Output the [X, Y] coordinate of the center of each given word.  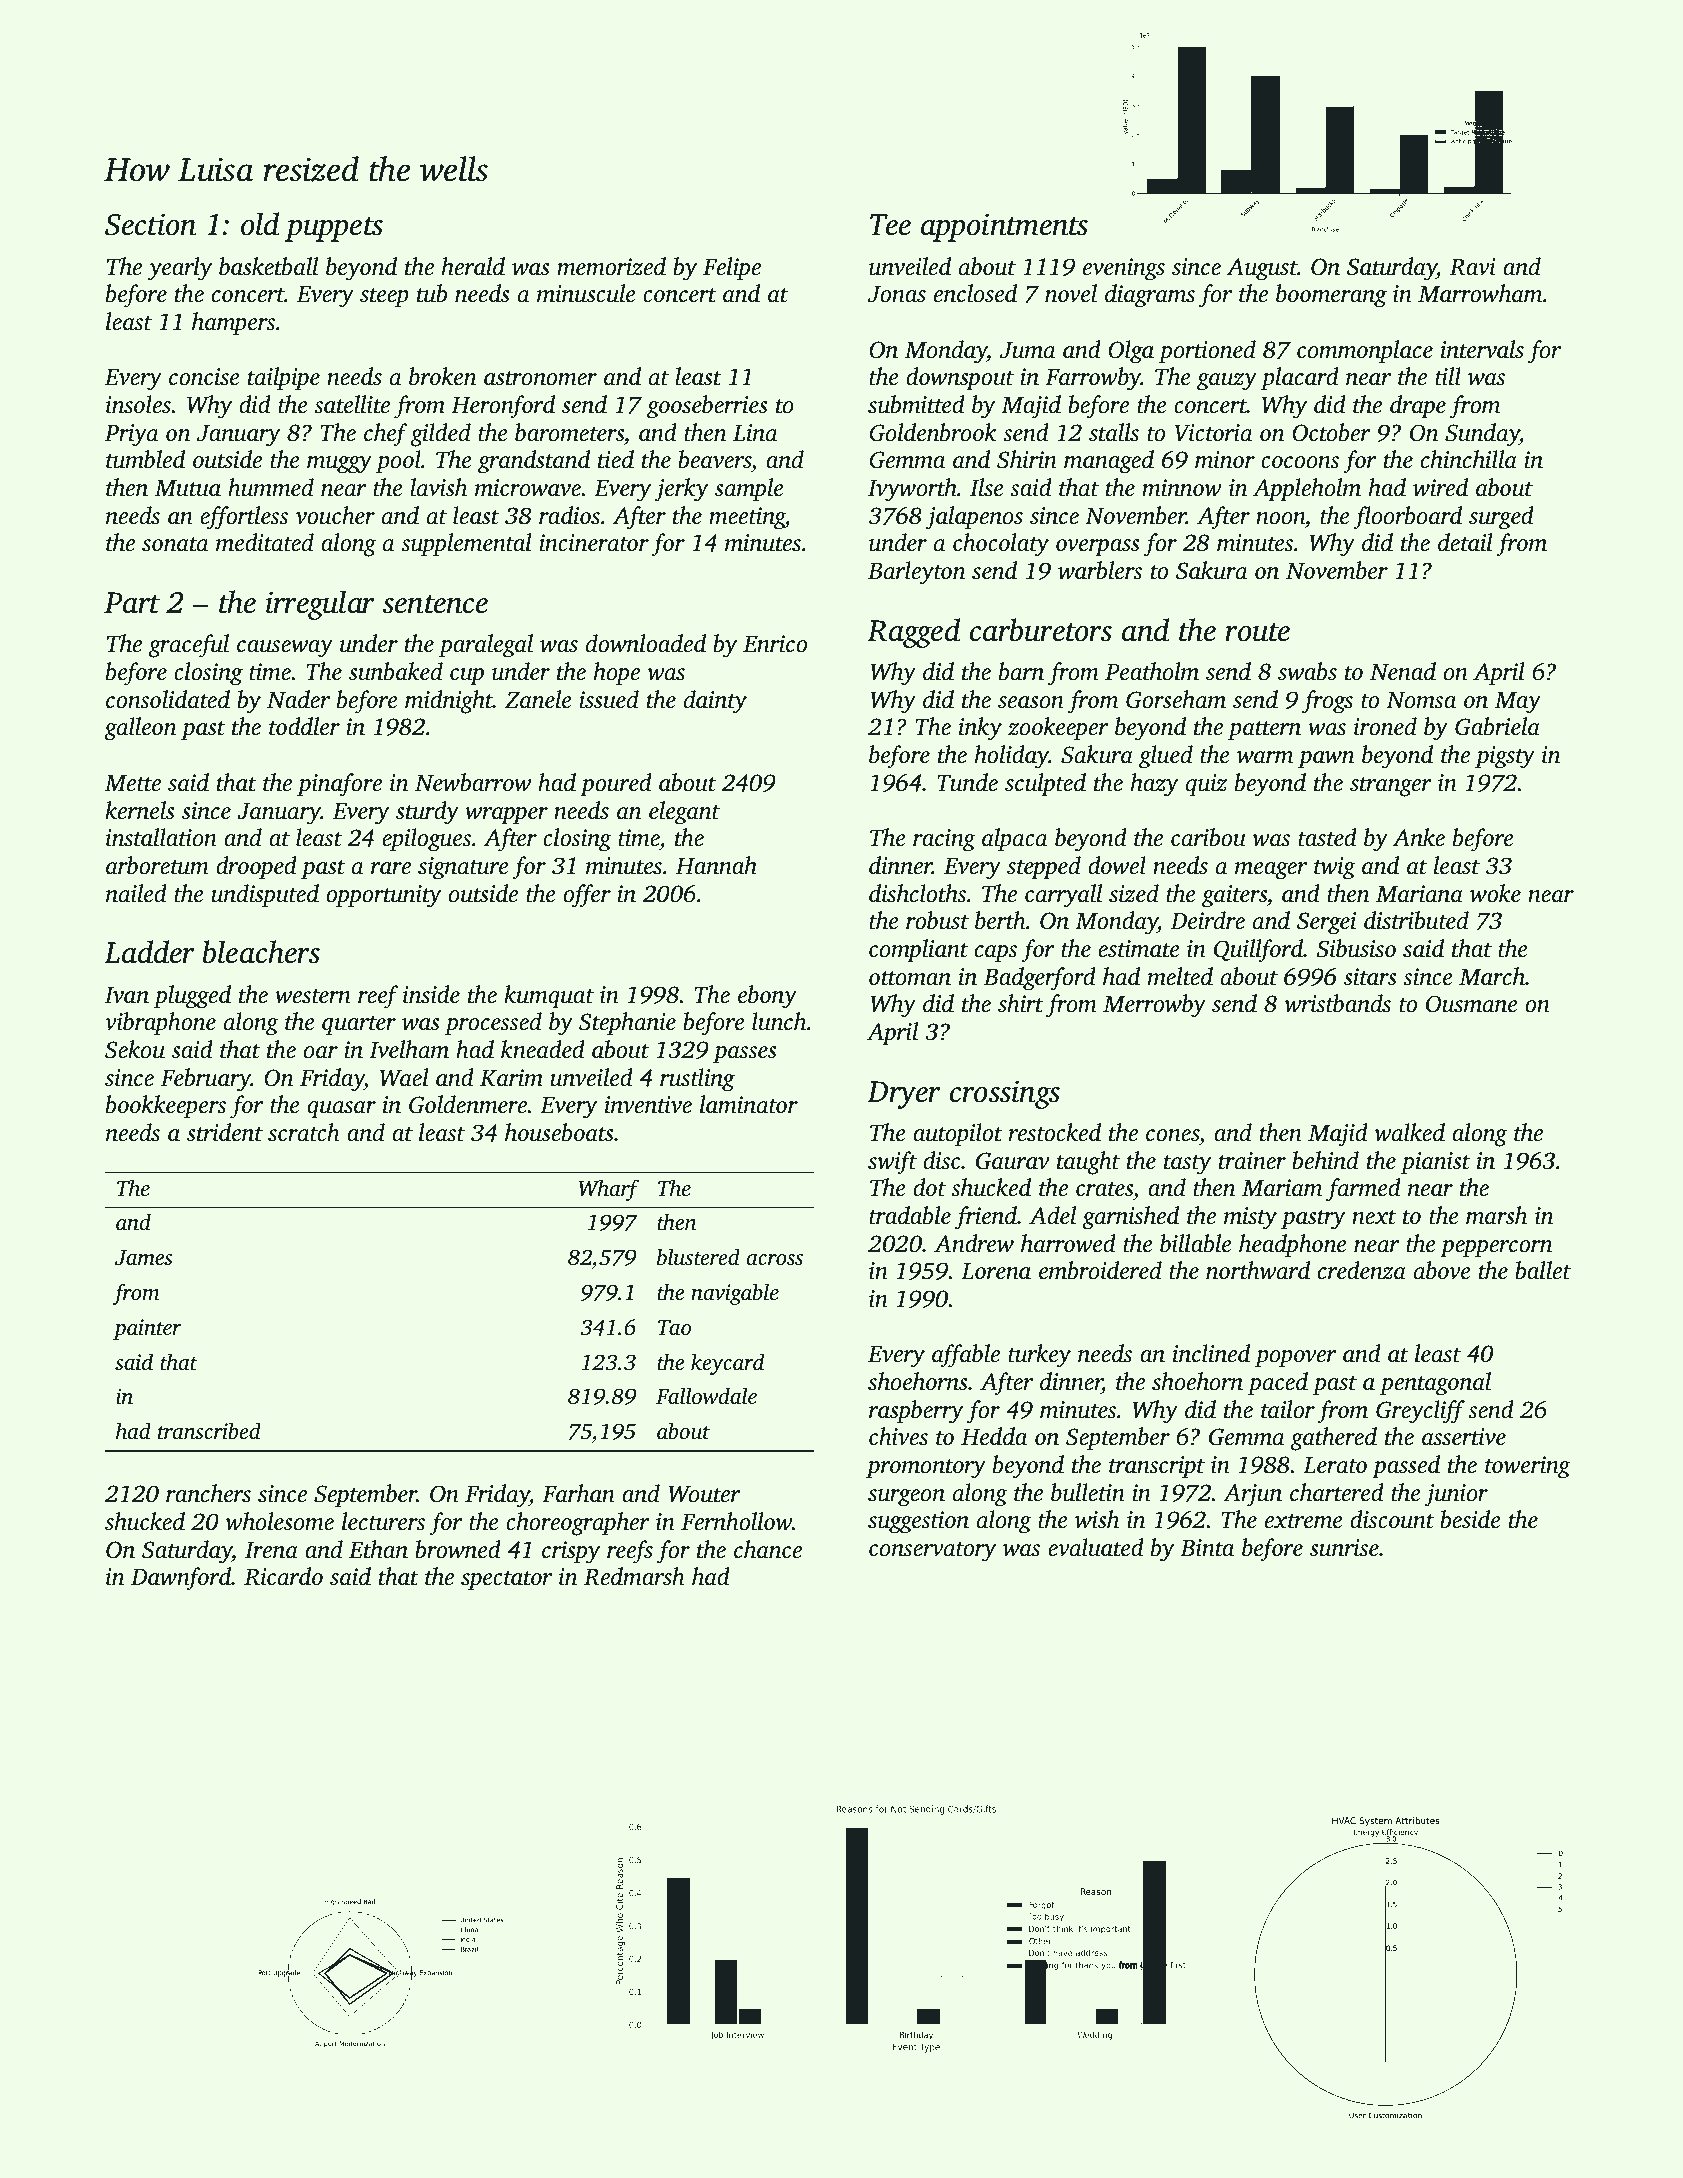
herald [473, 266]
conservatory [932, 1552]
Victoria [1213, 433]
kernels [140, 810]
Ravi [1473, 267]
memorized [611, 266]
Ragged [913, 633]
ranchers [208, 1493]
